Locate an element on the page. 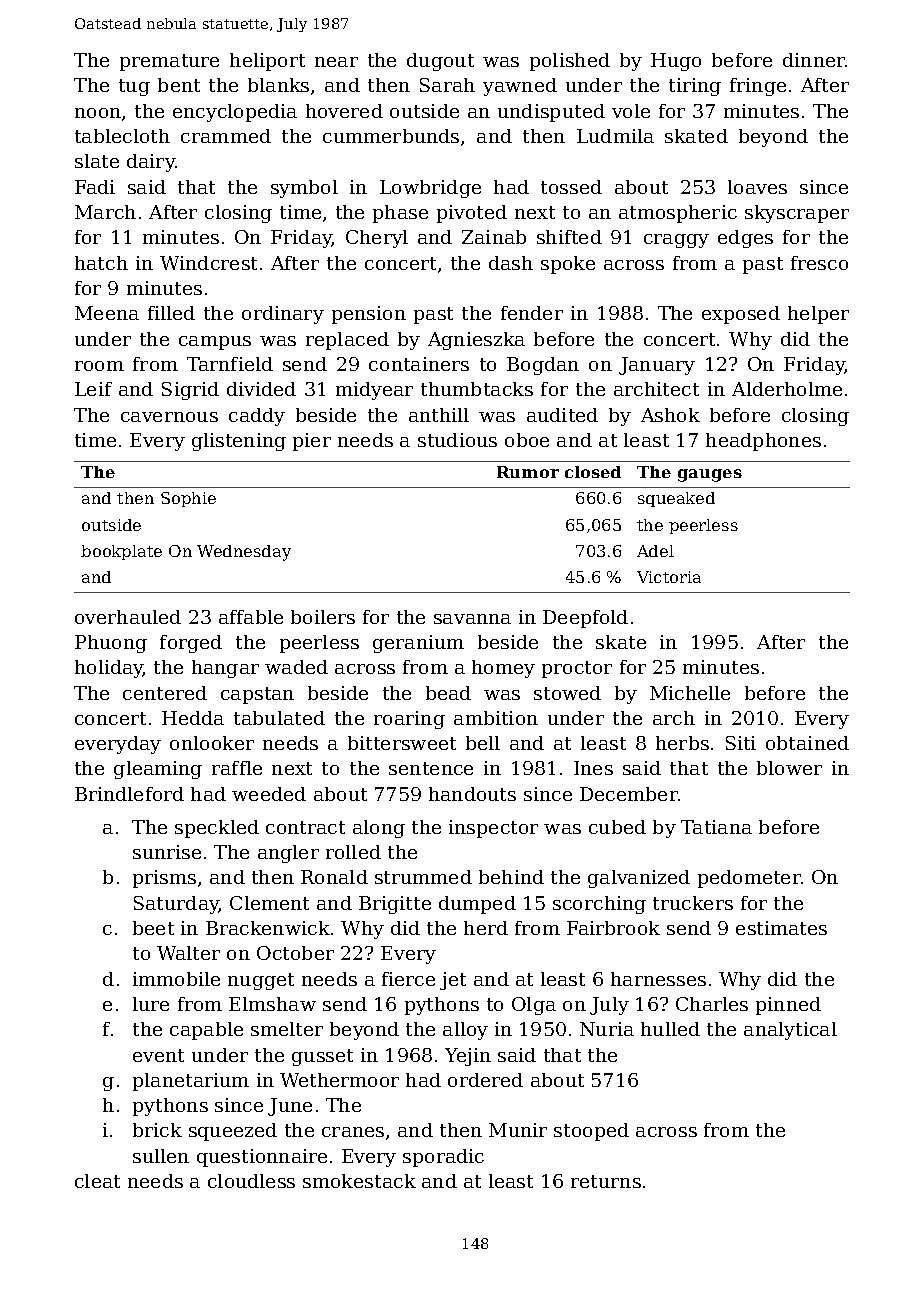 The height and width of the document is (1308, 924). brick is located at coordinates (157, 1130).
